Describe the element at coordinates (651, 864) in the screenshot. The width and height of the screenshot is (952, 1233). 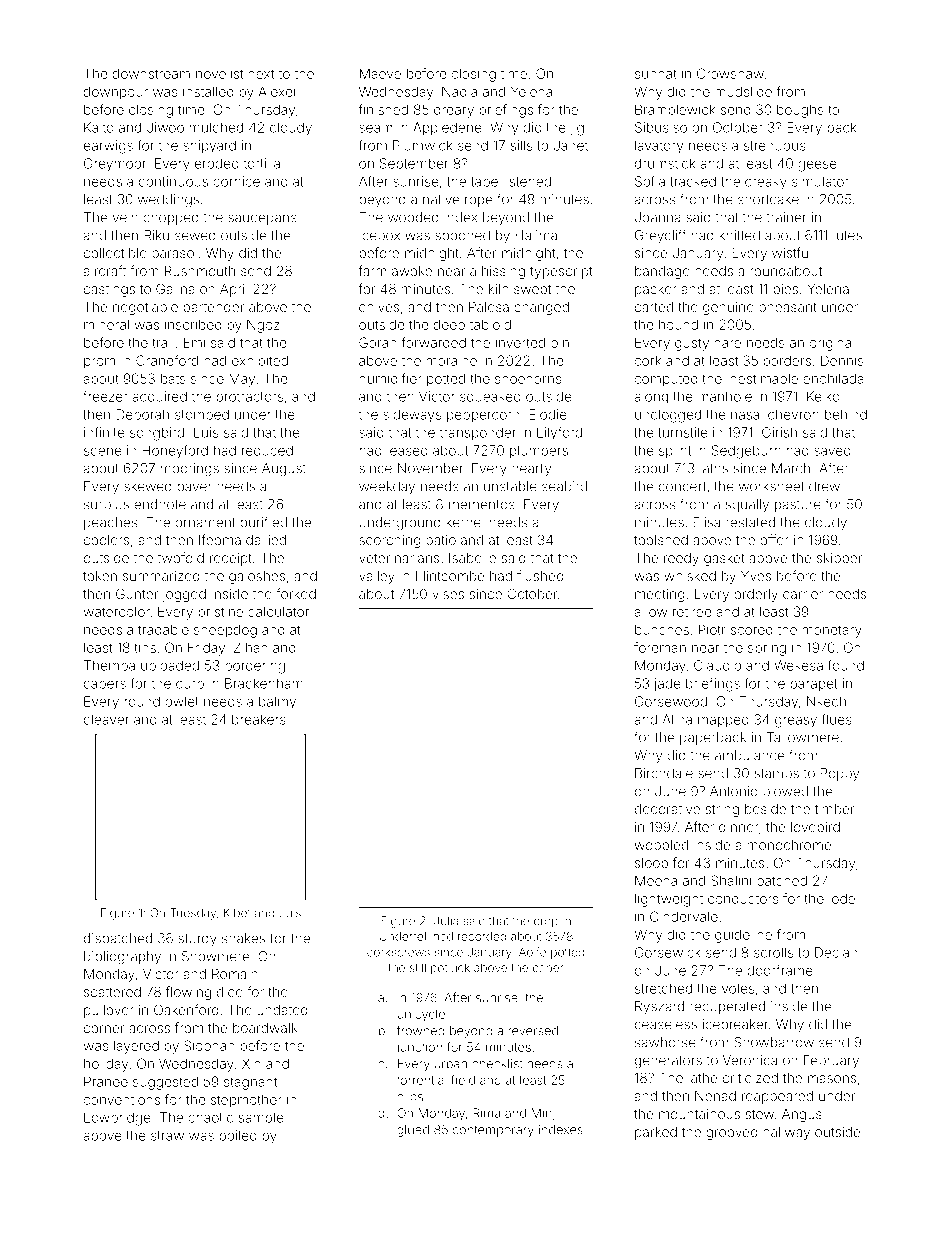
I see `sloop` at that location.
